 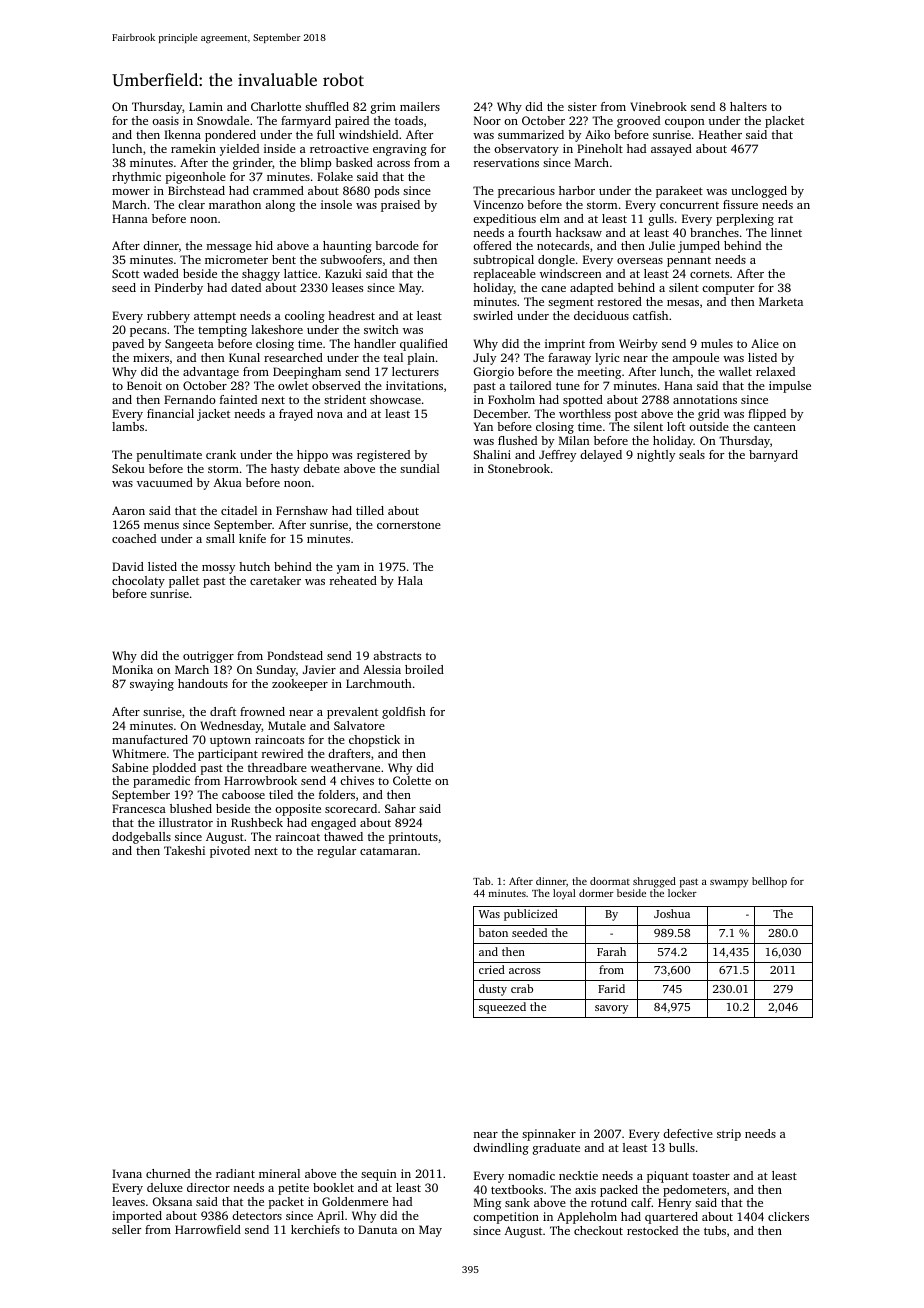 What do you see at coordinates (230, 852) in the page?
I see `pivoted` at bounding box center [230, 852].
